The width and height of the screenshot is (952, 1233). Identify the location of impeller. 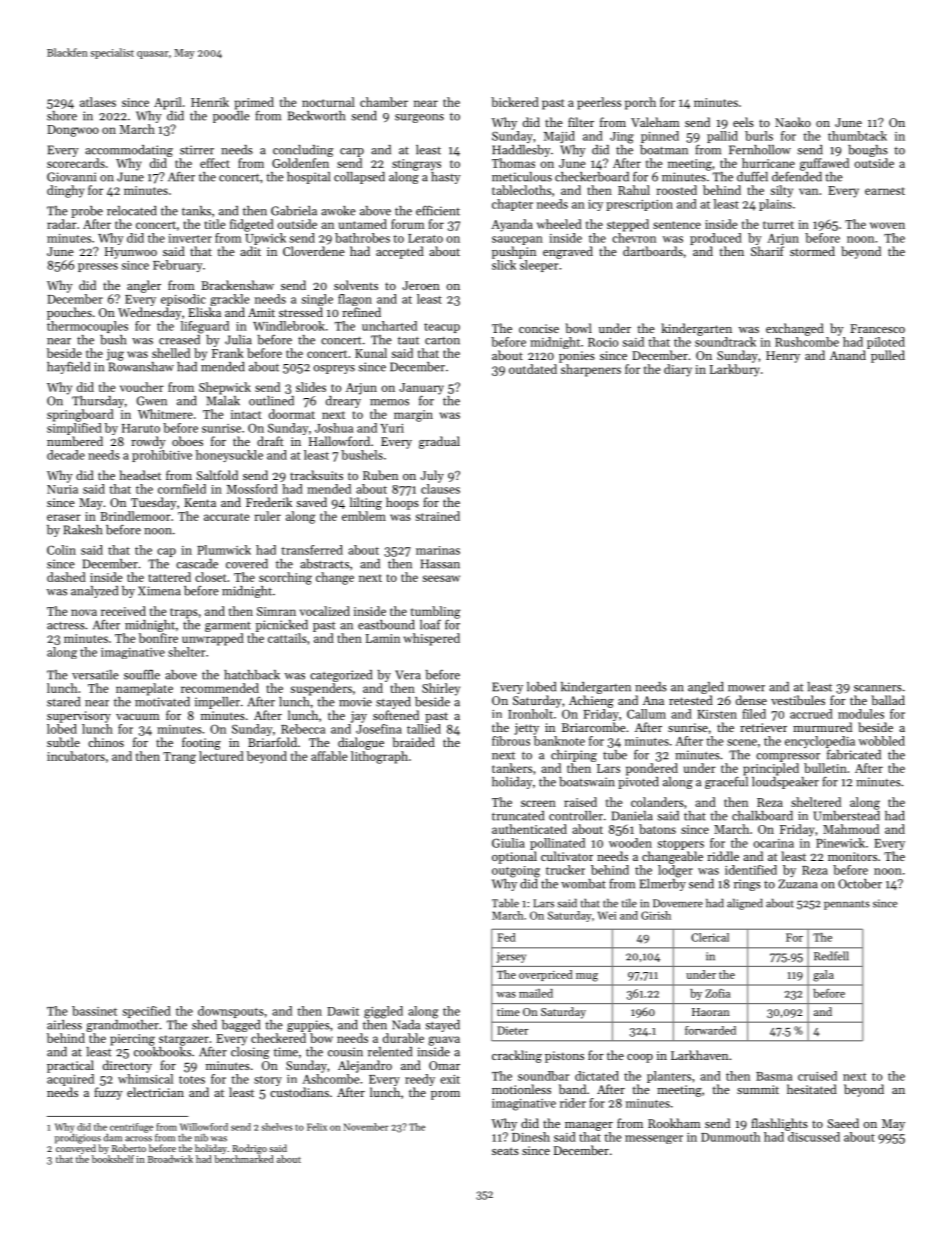
(217, 703).
